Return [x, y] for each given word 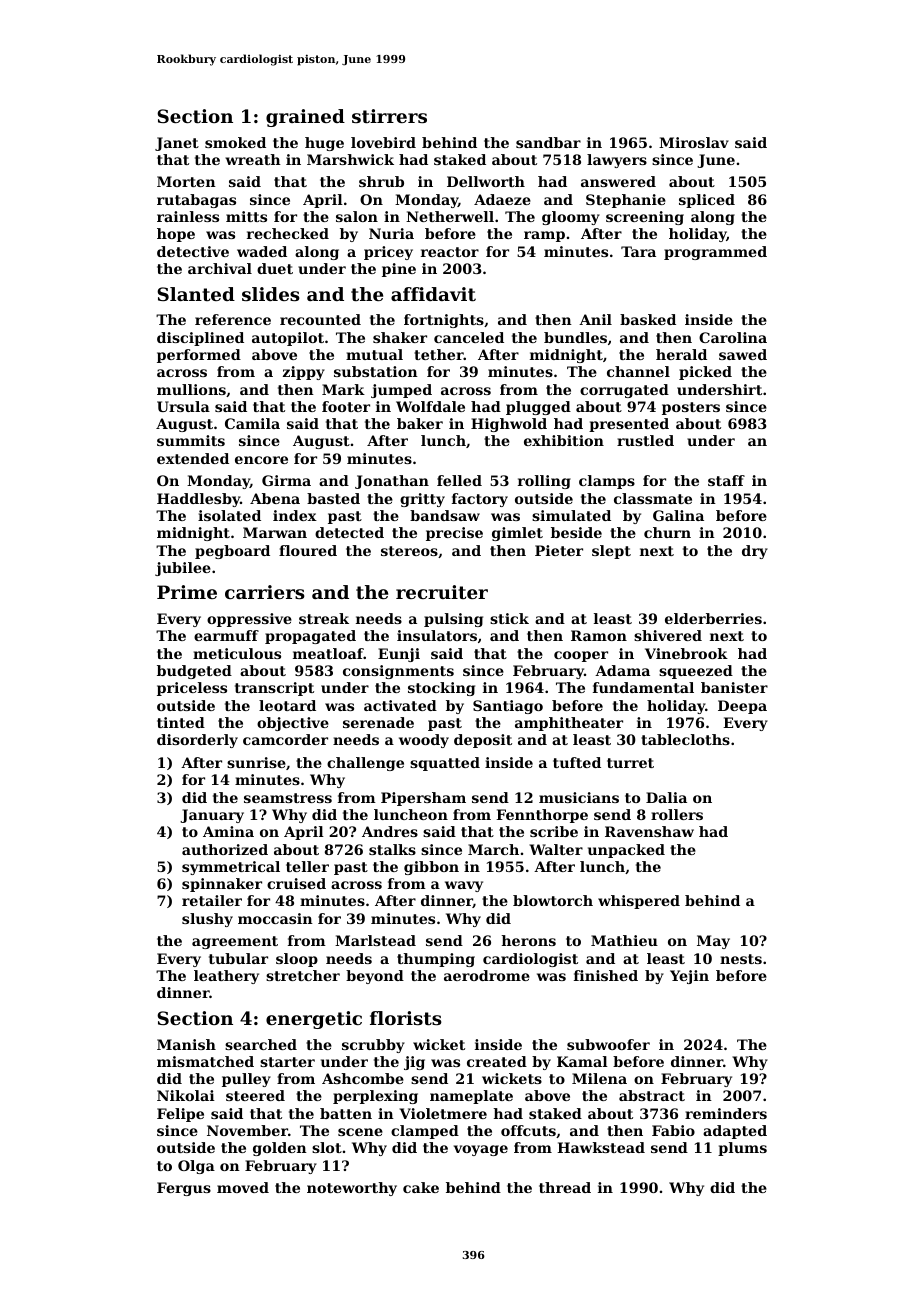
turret [630, 763]
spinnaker [222, 885]
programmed [715, 253]
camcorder [285, 739]
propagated [310, 637]
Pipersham [423, 799]
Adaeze [502, 199]
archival [220, 268]
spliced [707, 201]
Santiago [508, 707]
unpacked [626, 851]
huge [324, 144]
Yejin [689, 977]
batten [346, 1113]
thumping [436, 960]
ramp [544, 236]
